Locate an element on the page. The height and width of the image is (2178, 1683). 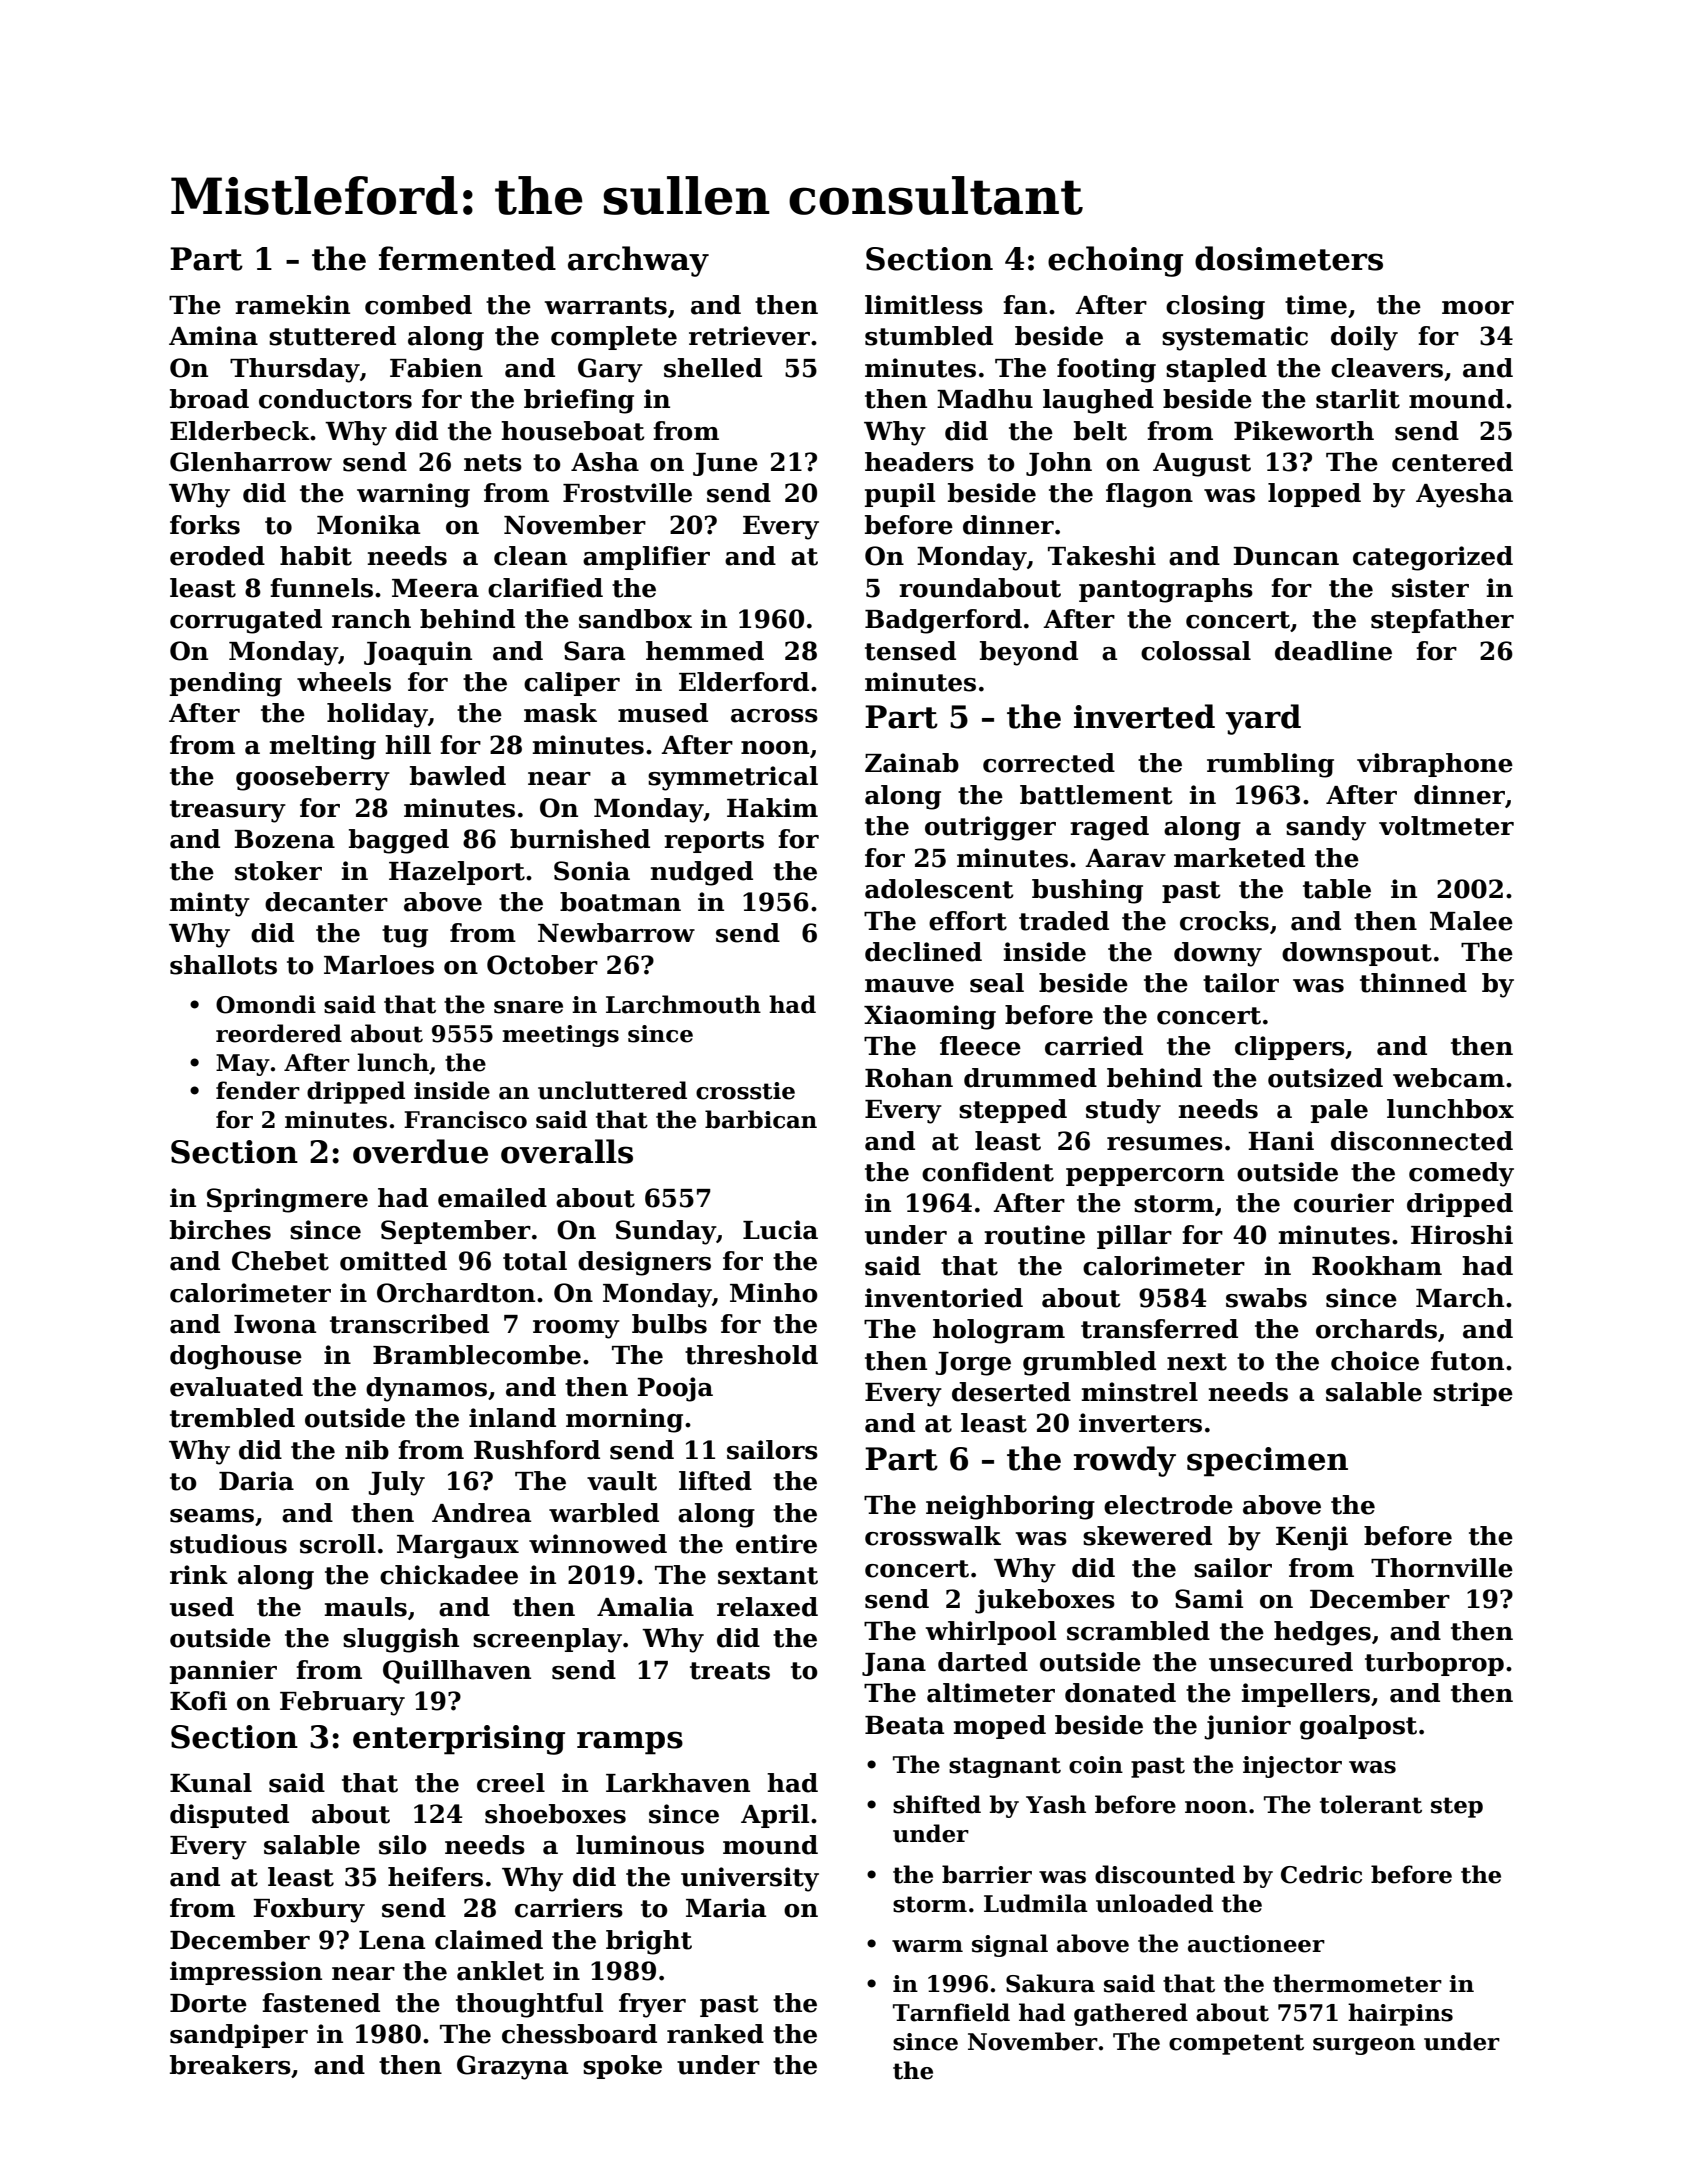
orchards is located at coordinates (1376, 1329).
